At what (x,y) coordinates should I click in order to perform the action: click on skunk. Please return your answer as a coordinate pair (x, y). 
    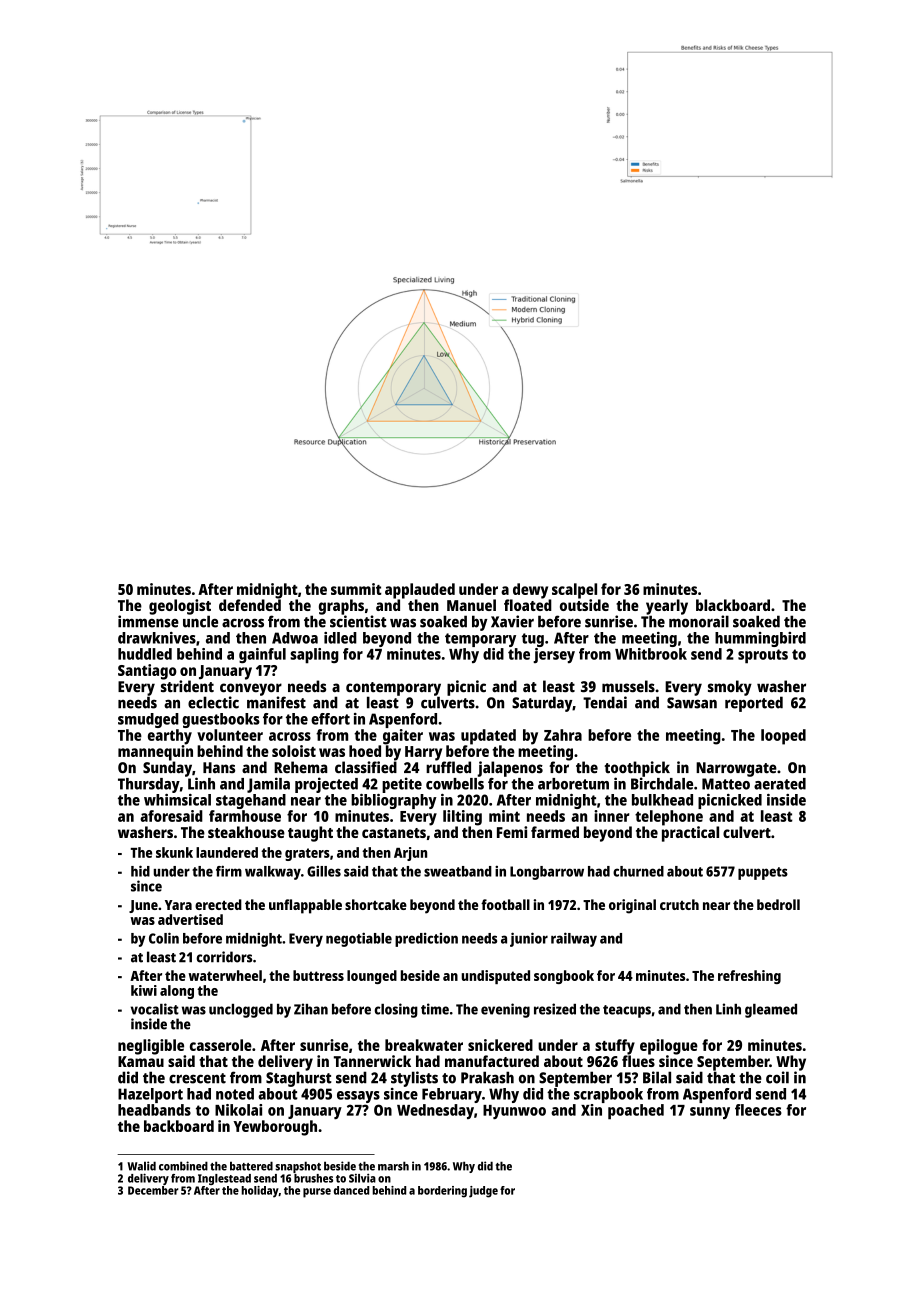
    Looking at the image, I should click on (174, 852).
